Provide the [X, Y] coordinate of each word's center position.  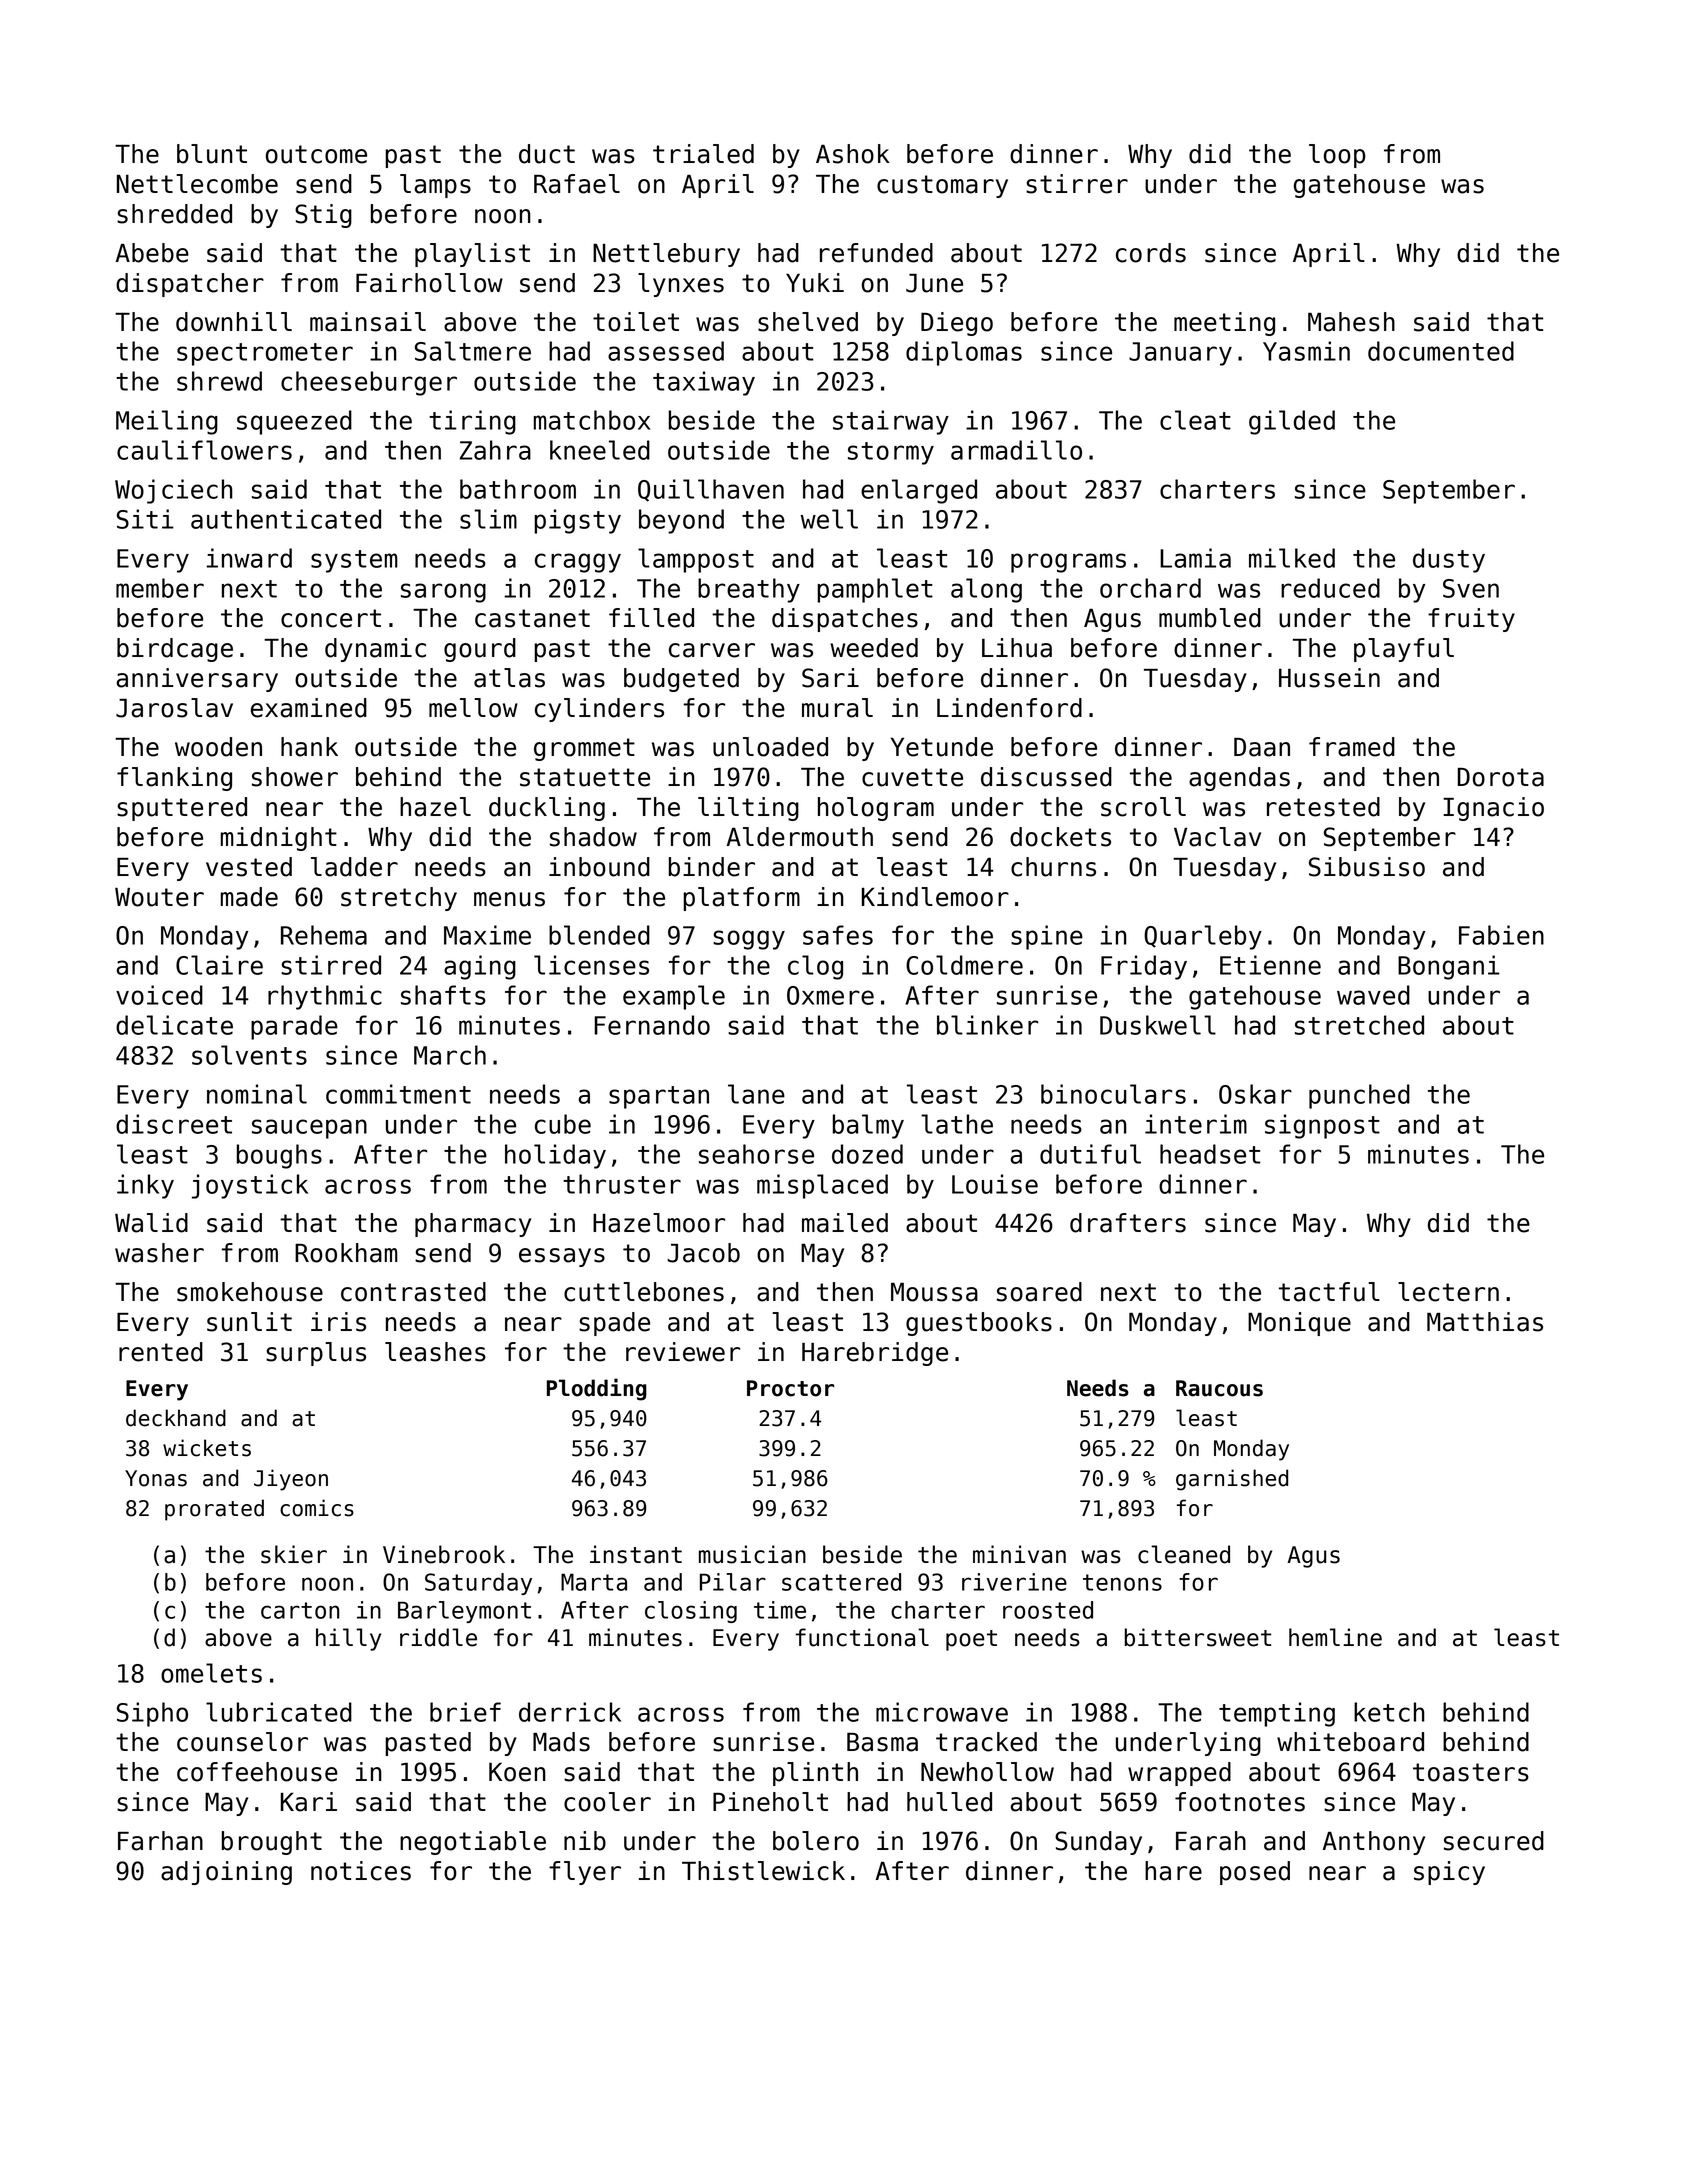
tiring [472, 422]
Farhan [160, 1841]
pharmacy [473, 1225]
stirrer [1077, 184]
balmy [868, 1126]
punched [1359, 1096]
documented [1441, 351]
